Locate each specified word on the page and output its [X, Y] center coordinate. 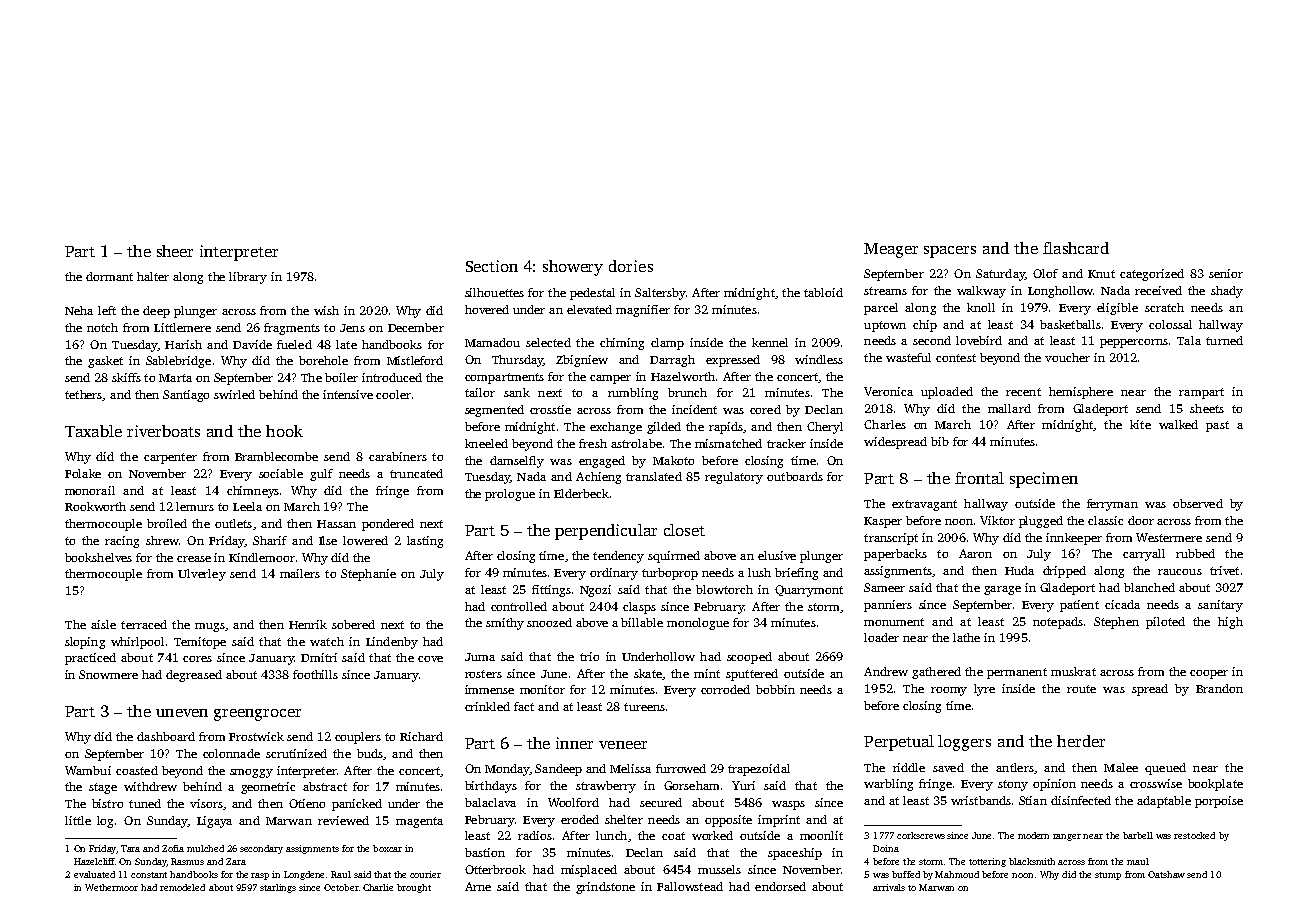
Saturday [1000, 275]
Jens [352, 328]
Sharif [270, 540]
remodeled [182, 887]
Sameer [884, 587]
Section [492, 266]
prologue [510, 495]
